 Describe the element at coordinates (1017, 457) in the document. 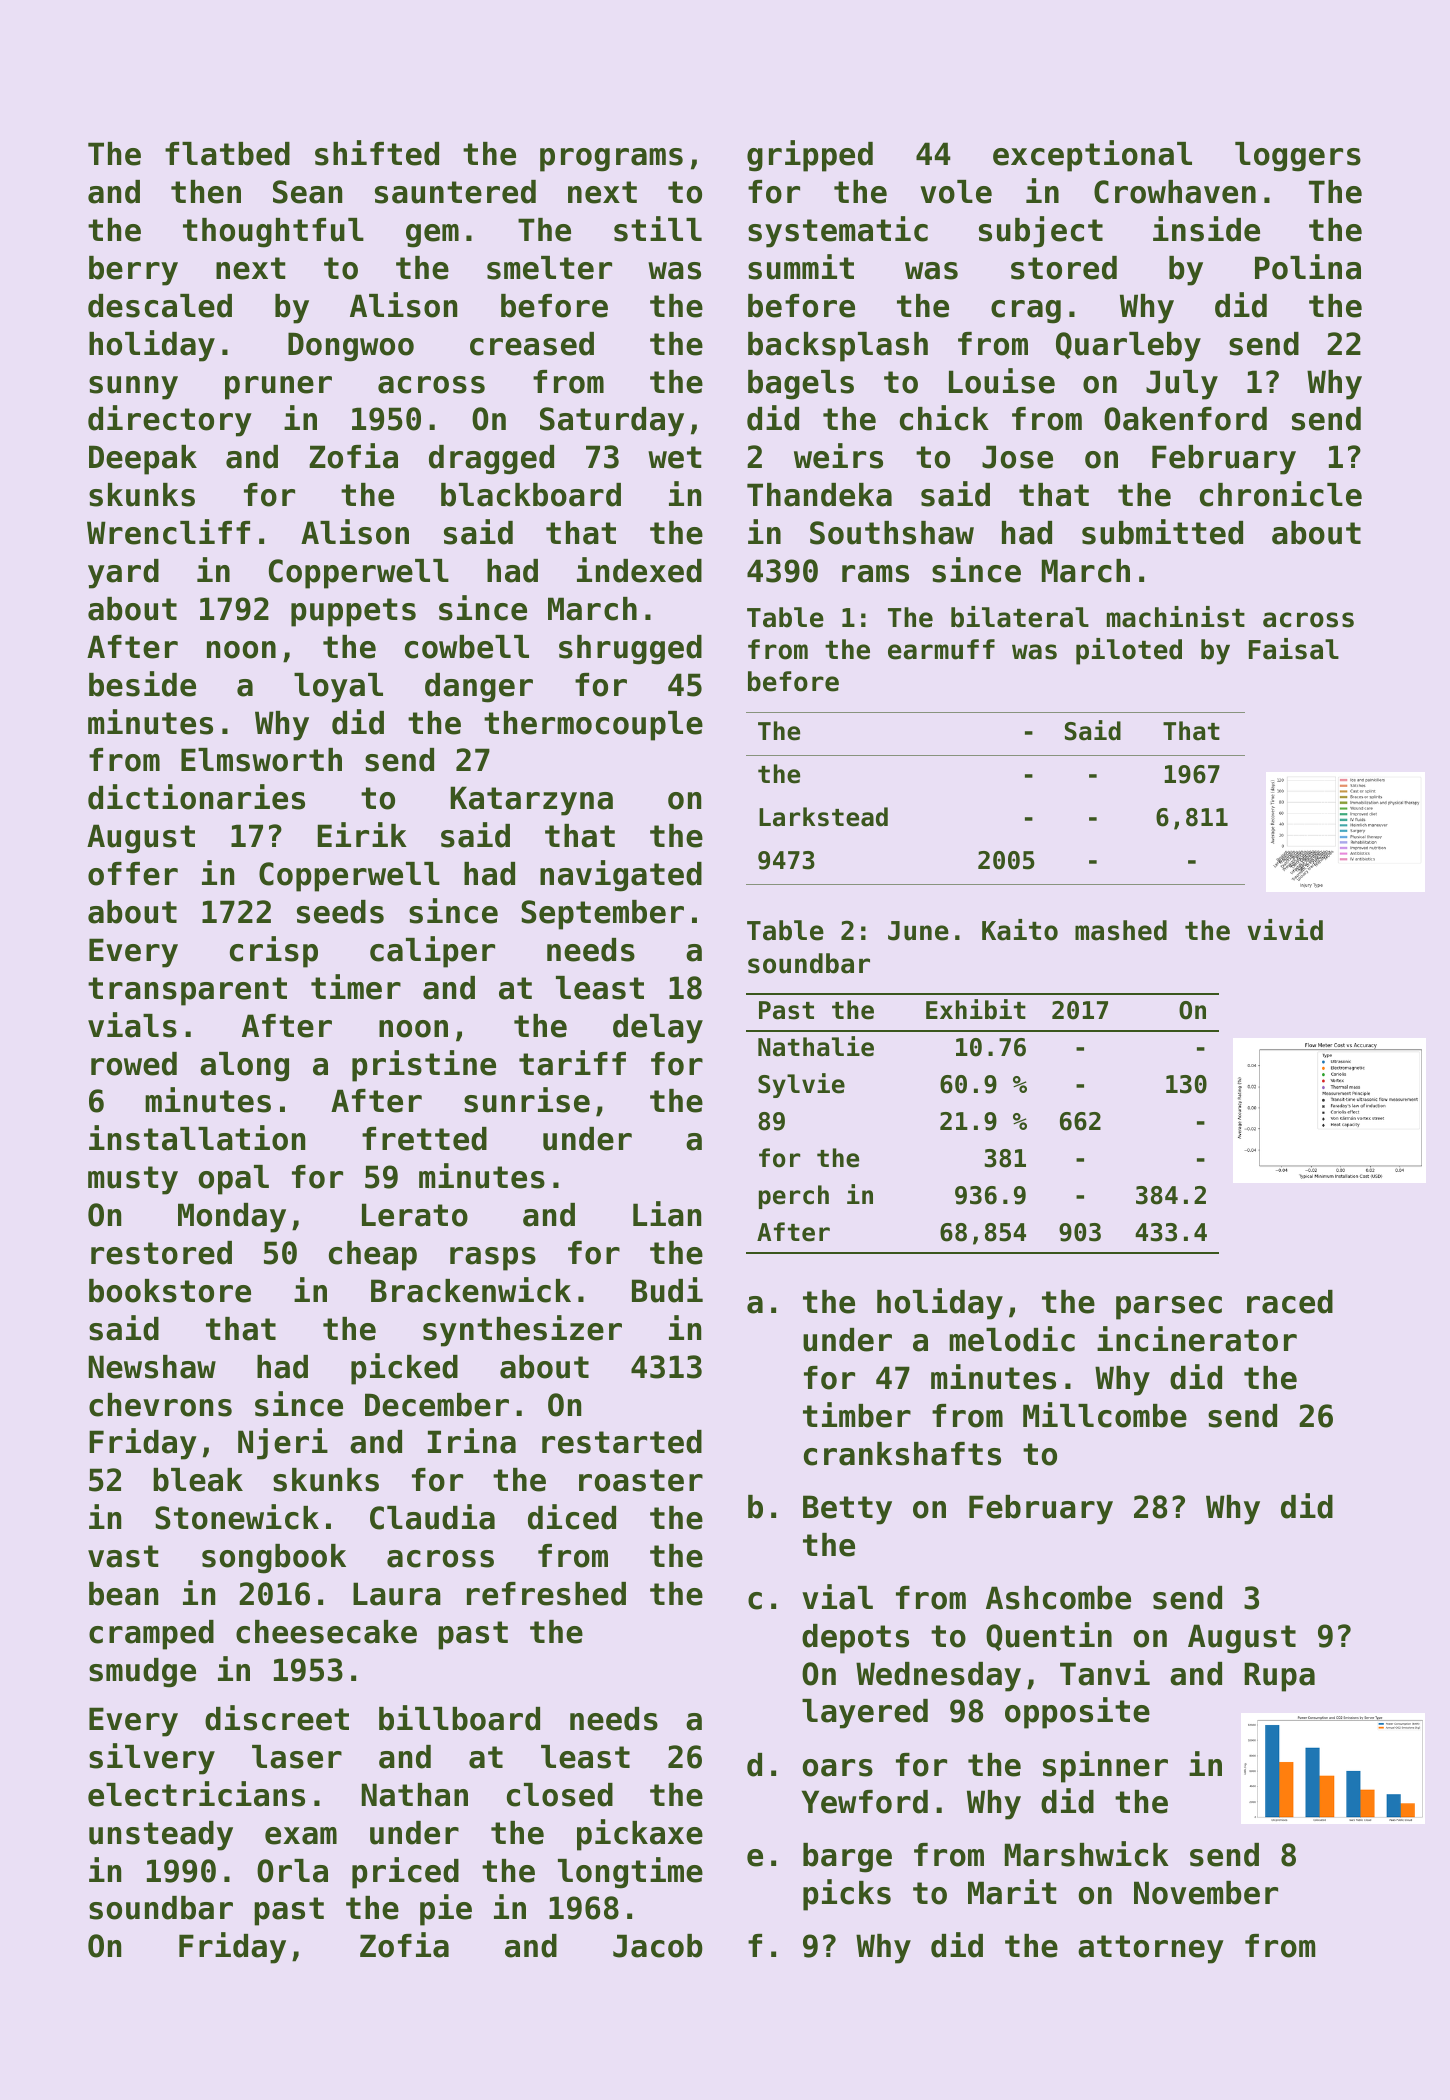

I see `Jose` at that location.
